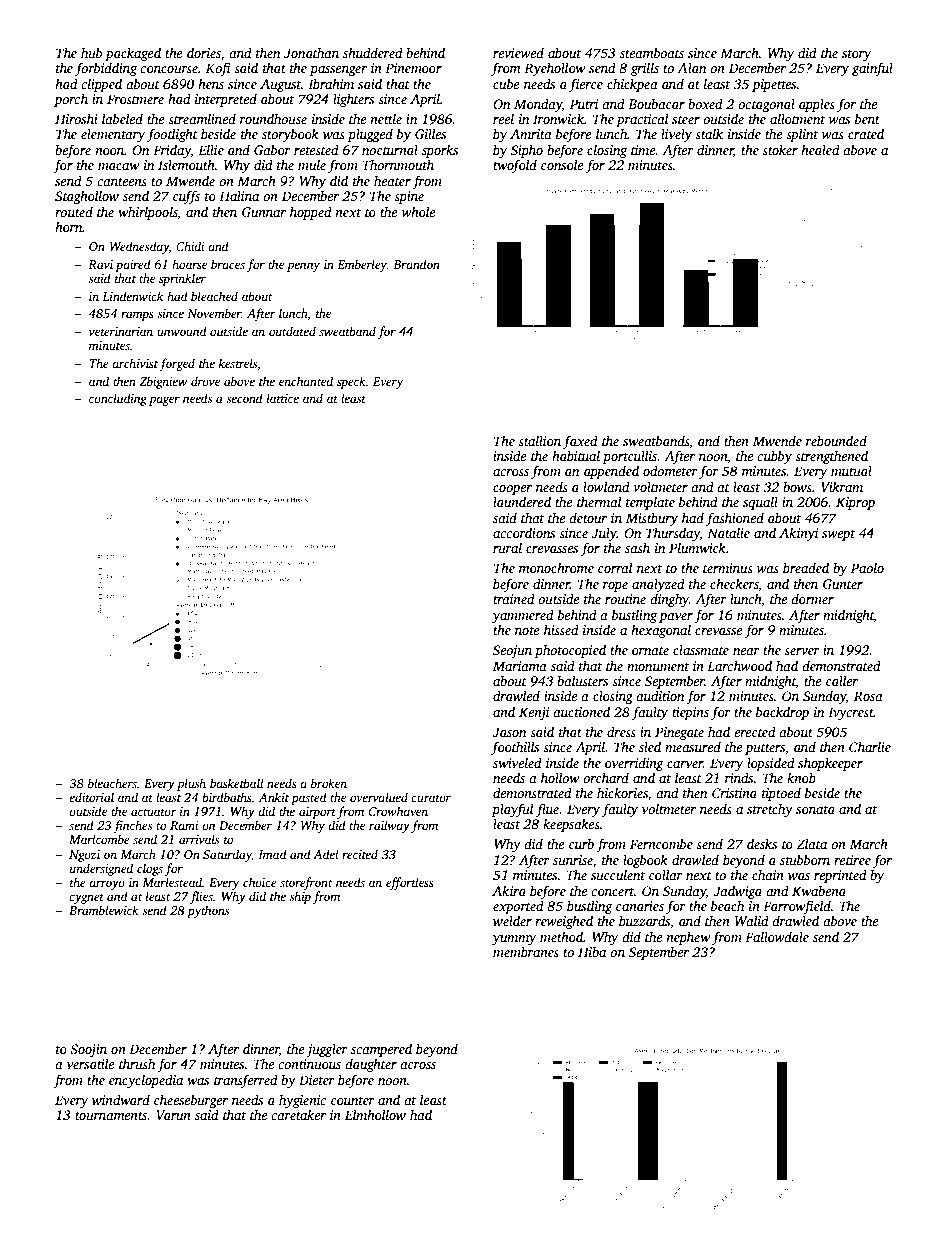 Image resolution: width=952 pixels, height=1233 pixels. Describe the element at coordinates (244, 398) in the screenshot. I see `second` at that location.
